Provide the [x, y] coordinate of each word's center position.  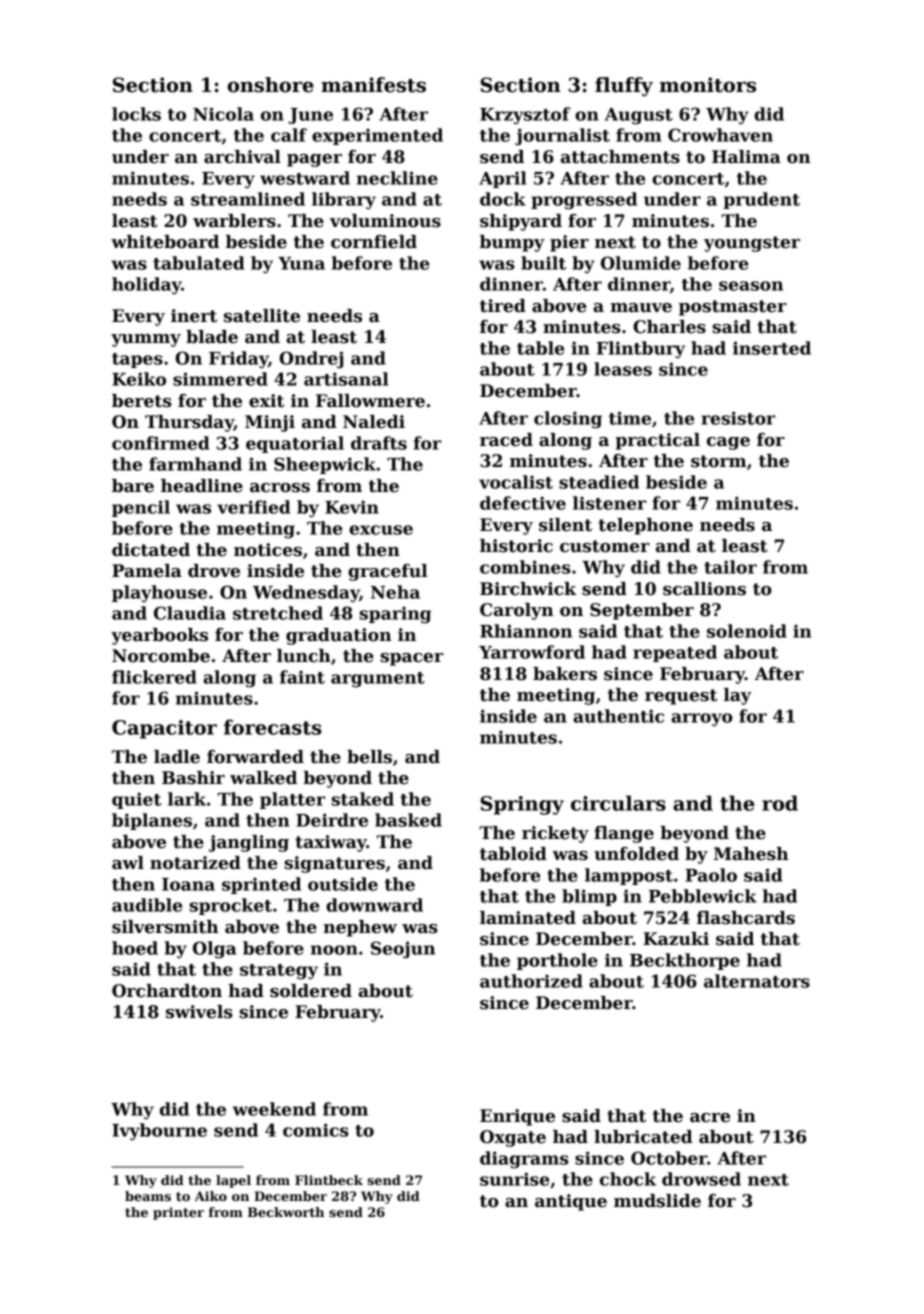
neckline [397, 178]
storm [719, 461]
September [642, 611]
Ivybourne [159, 1131]
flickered [154, 677]
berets [142, 401]
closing [568, 420]
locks [136, 114]
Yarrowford [532, 652]
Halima [746, 157]
